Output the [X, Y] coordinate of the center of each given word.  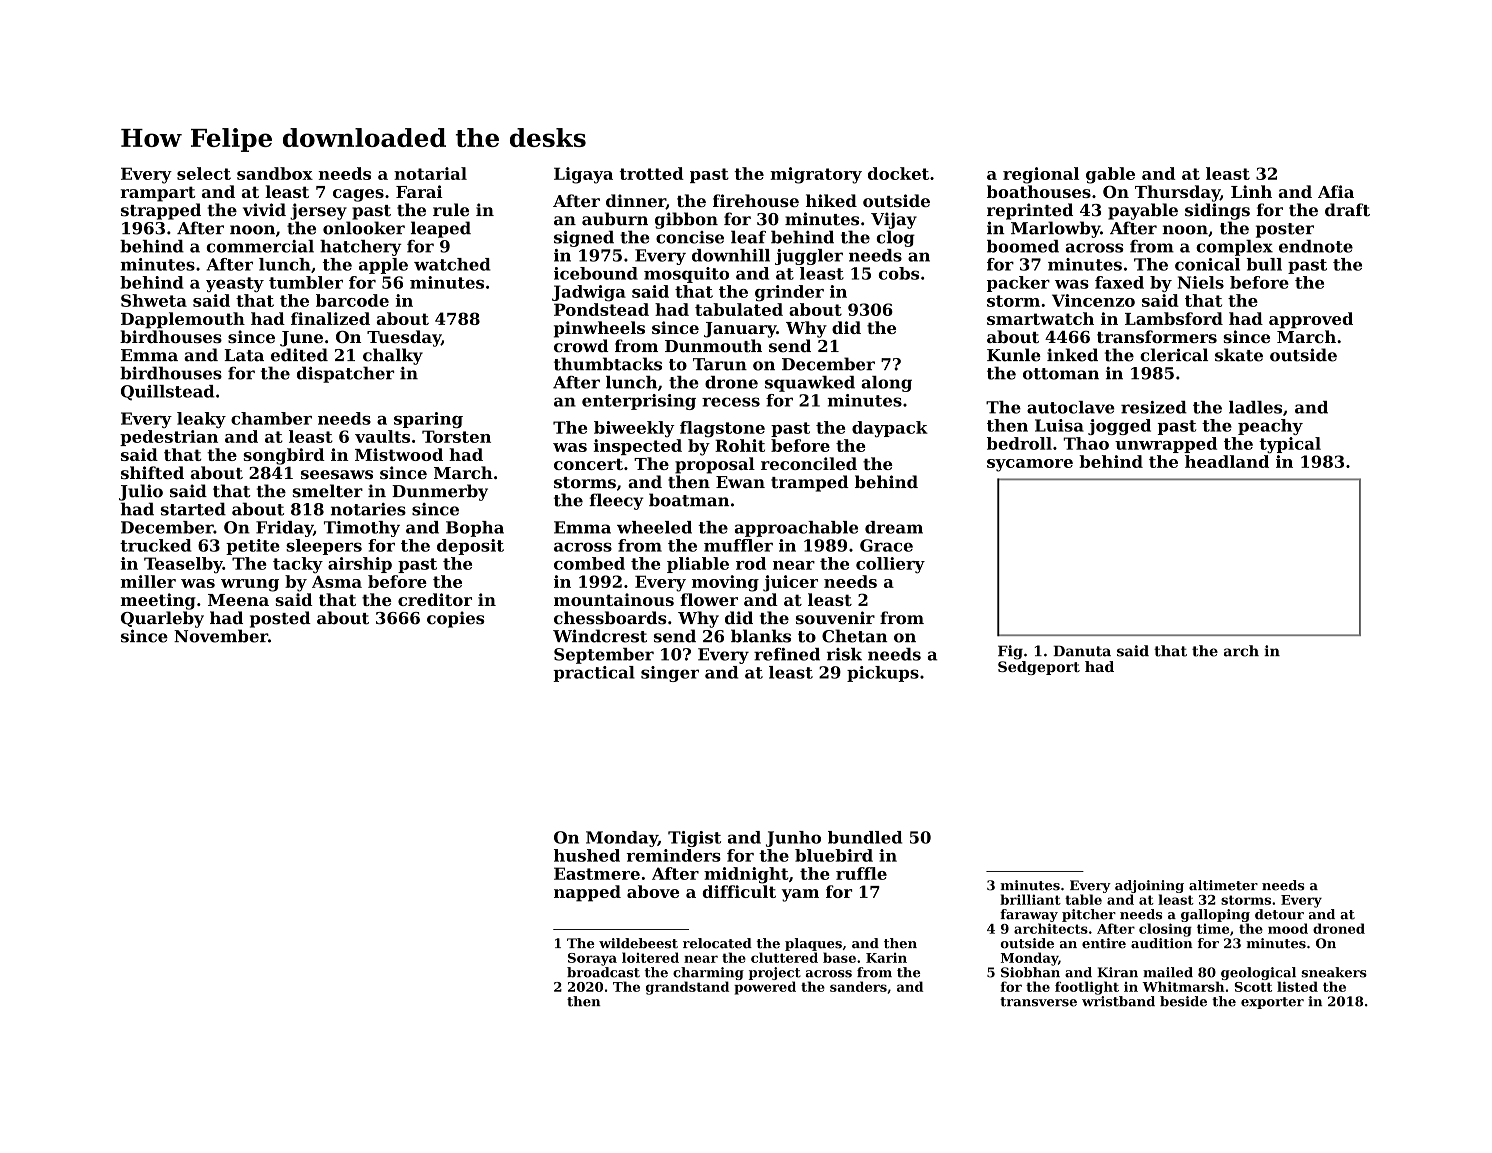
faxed [1119, 282]
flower [709, 599]
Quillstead [167, 393]
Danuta [1082, 651]
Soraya [592, 959]
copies [456, 619]
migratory [816, 175]
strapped [161, 211]
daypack [890, 429]
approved [1311, 320]
